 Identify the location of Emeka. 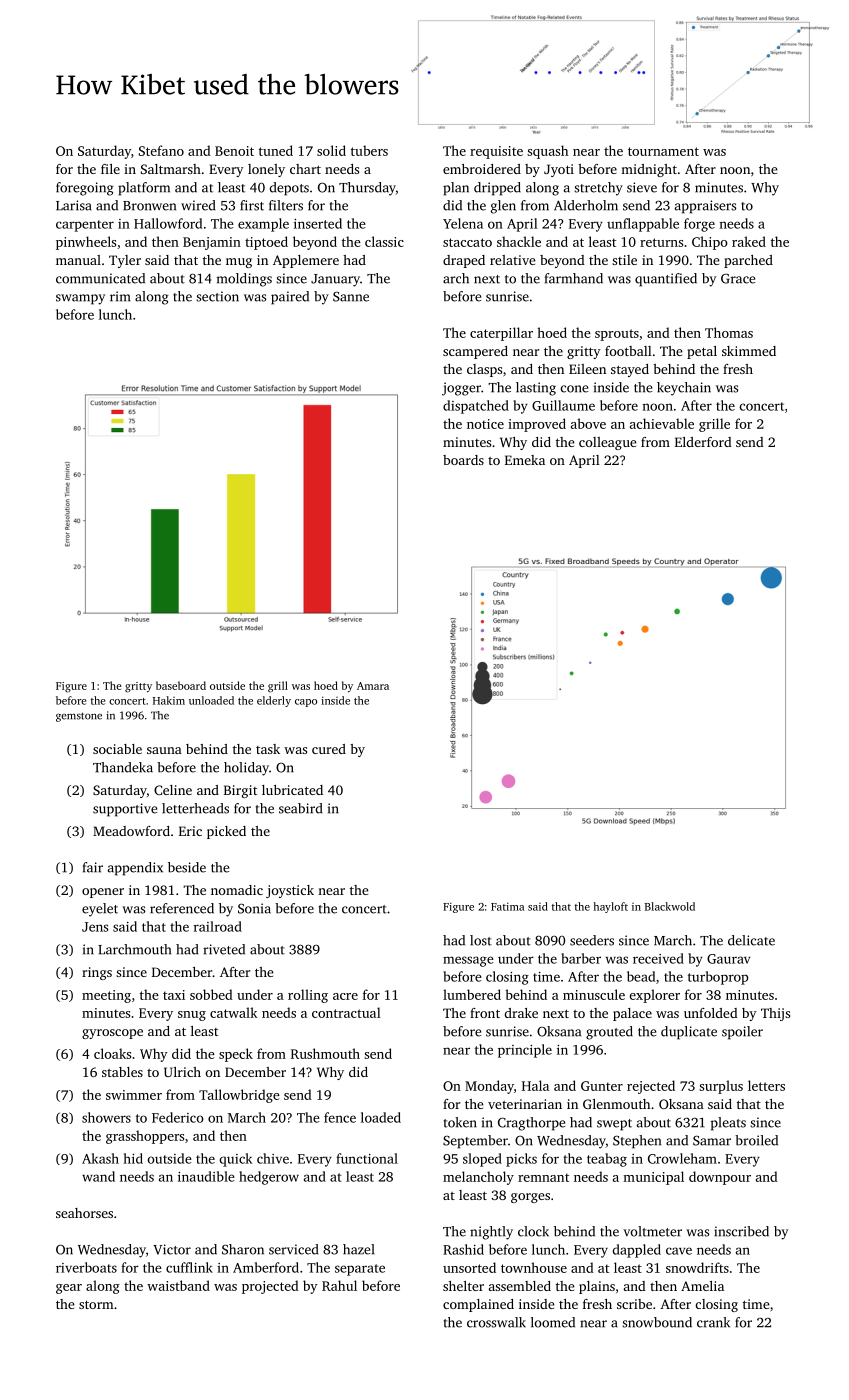
(525, 460).
